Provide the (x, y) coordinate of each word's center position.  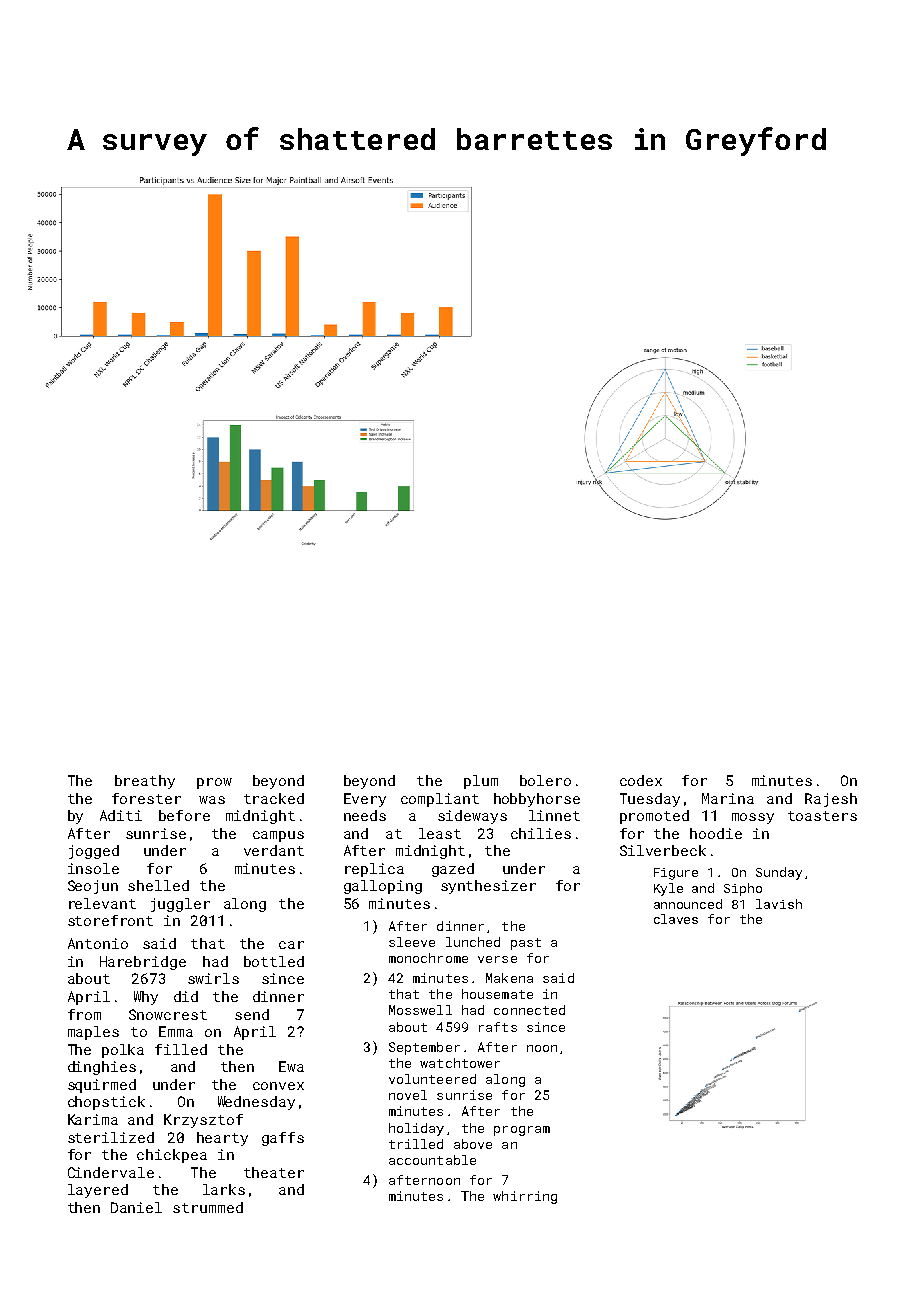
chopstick (106, 1103)
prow (214, 783)
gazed (453, 870)
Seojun (93, 887)
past (526, 944)
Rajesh (831, 800)
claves (676, 919)
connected (529, 1010)
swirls (213, 978)
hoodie (716, 833)
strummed (208, 1207)
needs (365, 815)
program (522, 1131)
